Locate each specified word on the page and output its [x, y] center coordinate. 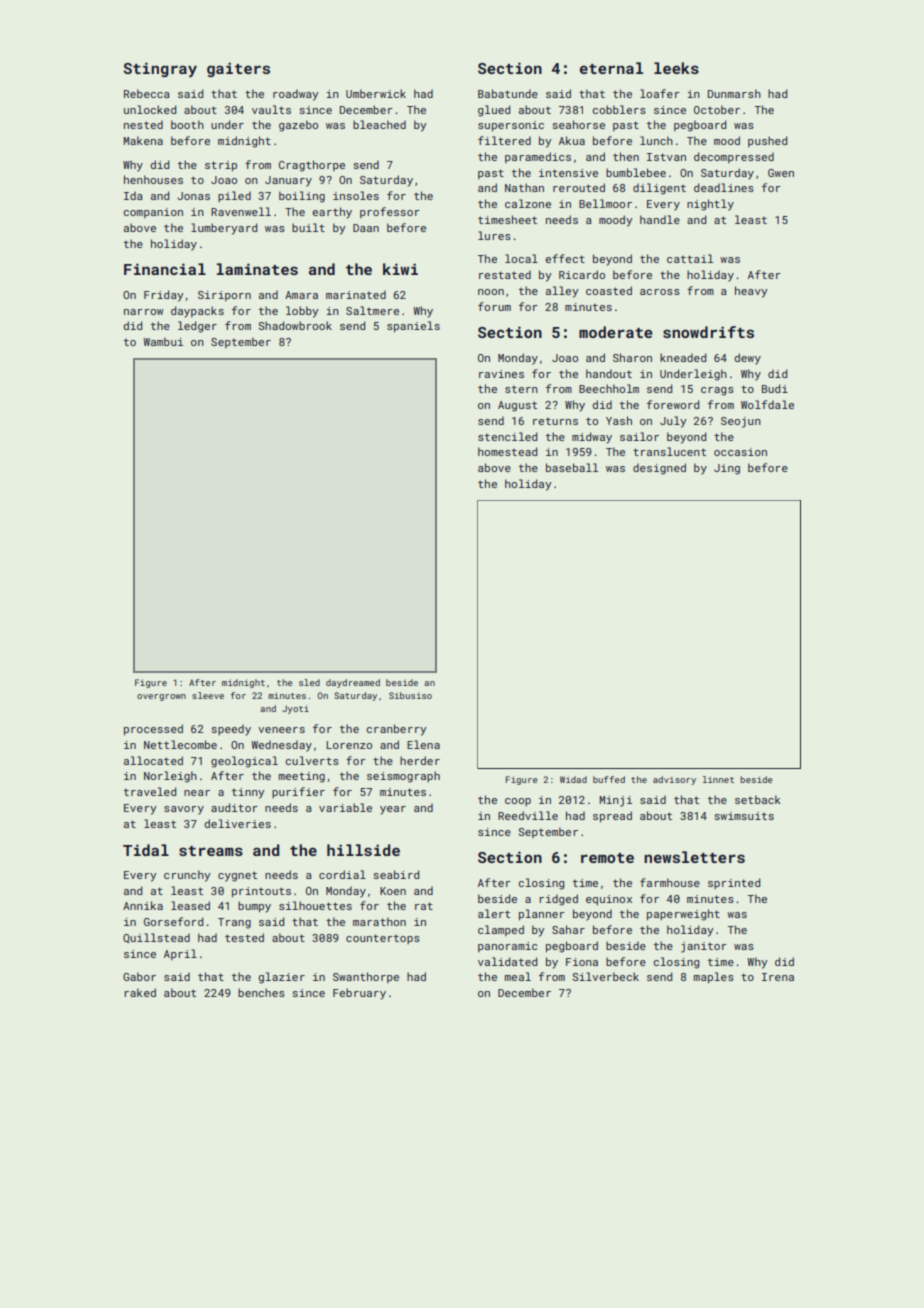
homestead [507, 451]
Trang [234, 923]
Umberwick [376, 93]
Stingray [160, 70]
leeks [676, 68]
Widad [573, 779]
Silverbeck [606, 976]
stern [521, 389]
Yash [619, 420]
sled [309, 682]
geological [244, 762]
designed [659, 469]
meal [518, 976]
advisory [674, 780]
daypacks [197, 312]
